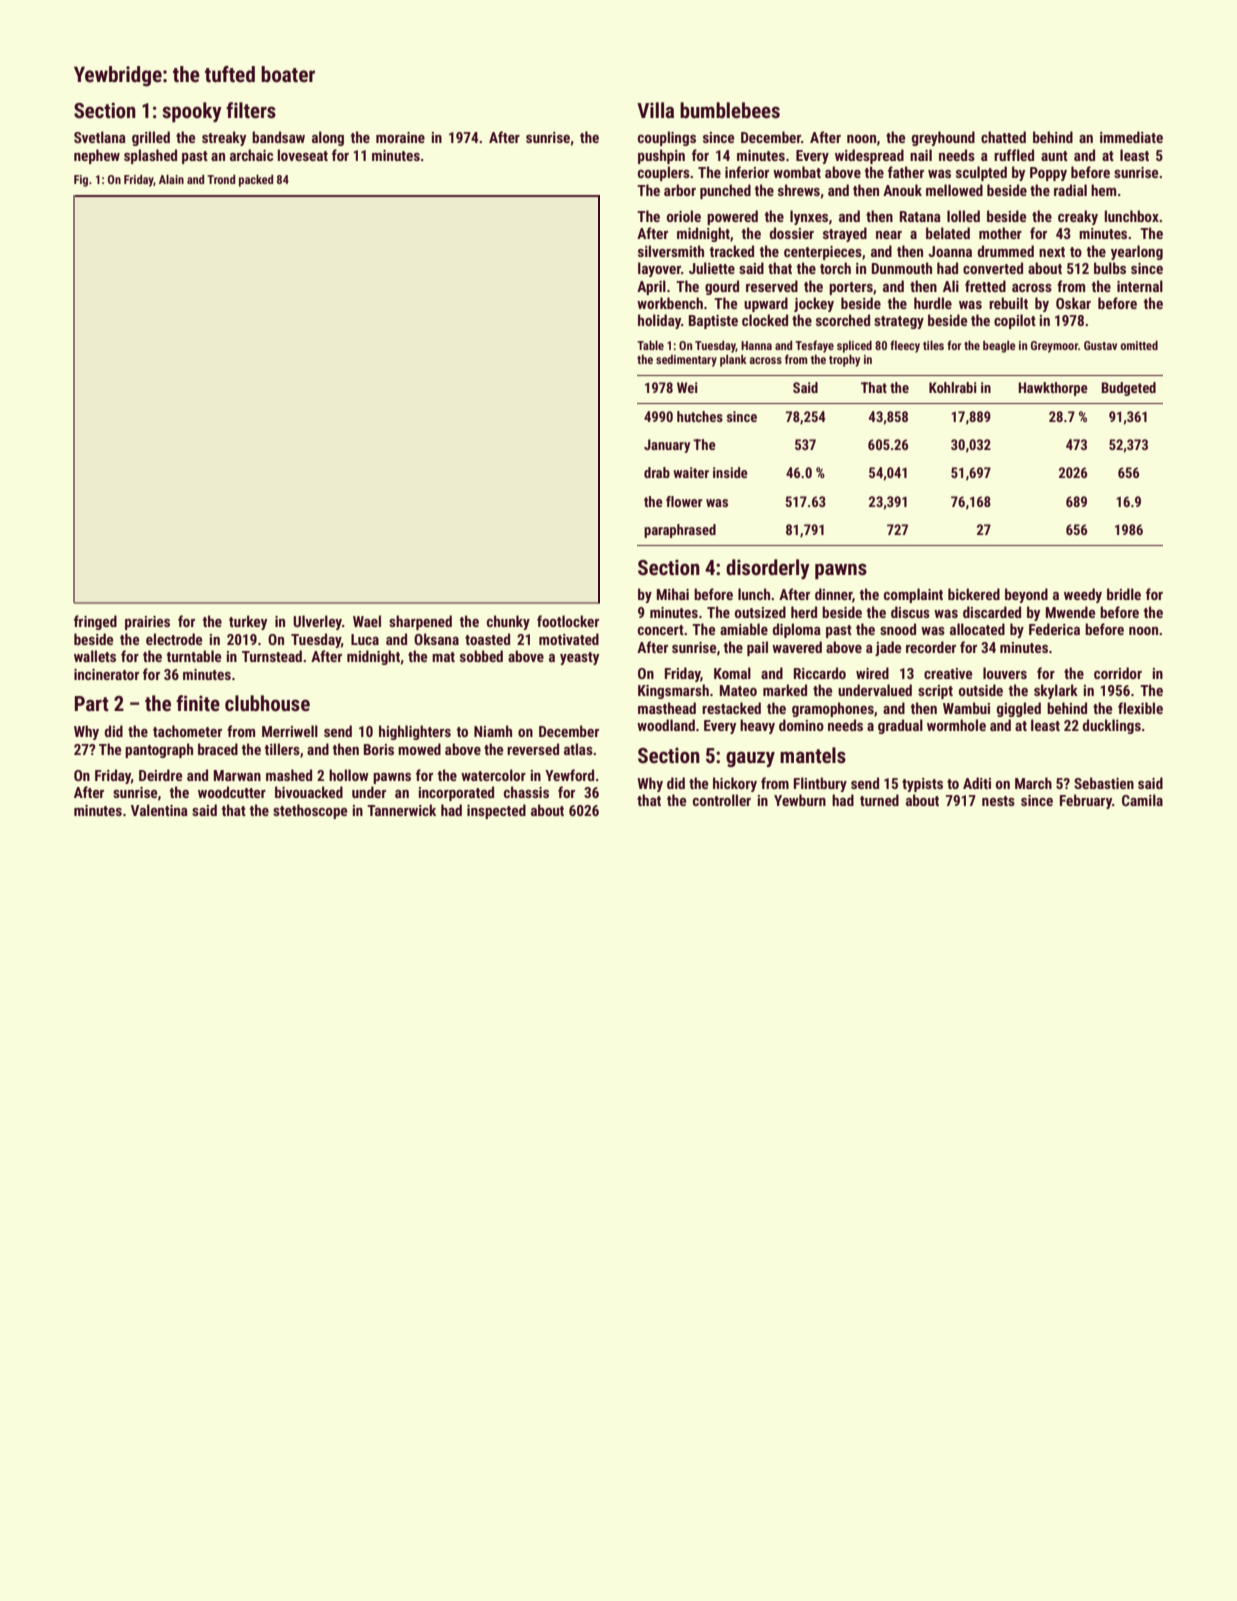 This document has height=1601, width=1237. Describe the element at coordinates (267, 703) in the document. I see `clubhouse` at that location.
